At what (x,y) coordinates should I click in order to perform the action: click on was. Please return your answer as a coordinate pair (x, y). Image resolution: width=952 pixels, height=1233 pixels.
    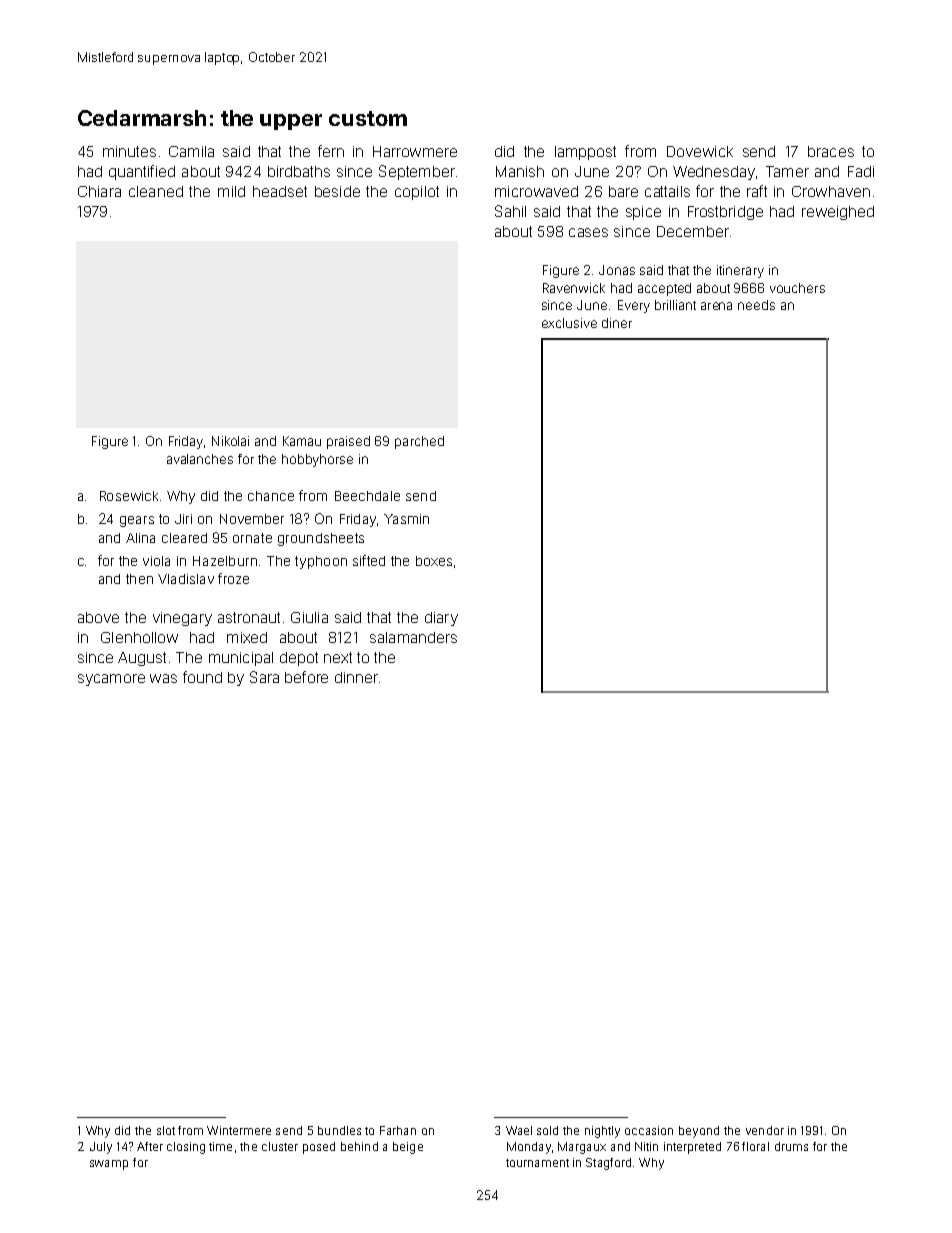
    Looking at the image, I should click on (163, 678).
